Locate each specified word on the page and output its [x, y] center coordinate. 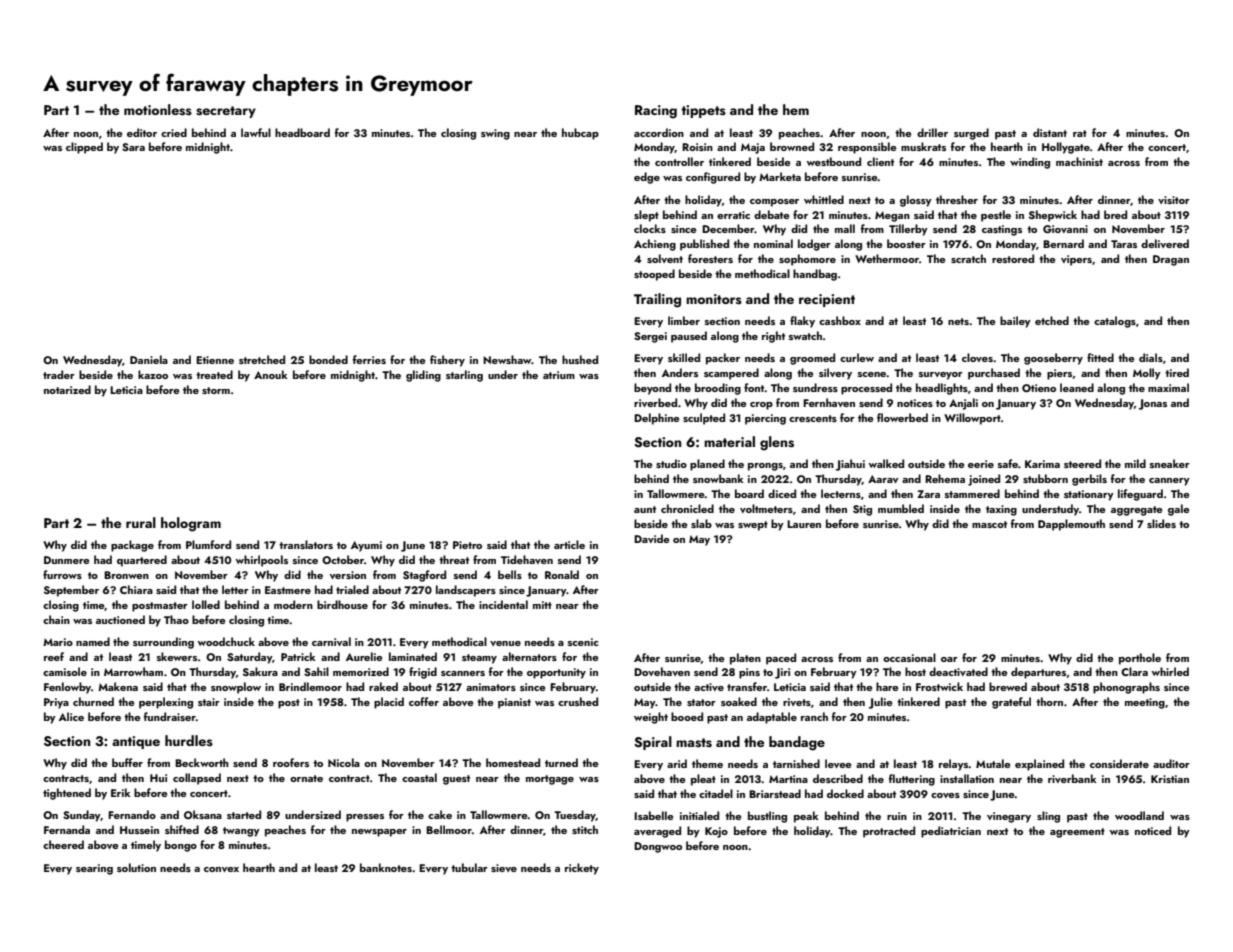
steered [1082, 463]
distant [1050, 132]
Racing [656, 112]
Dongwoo [658, 847]
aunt [645, 509]
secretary [226, 112]
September [71, 591]
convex [221, 869]
